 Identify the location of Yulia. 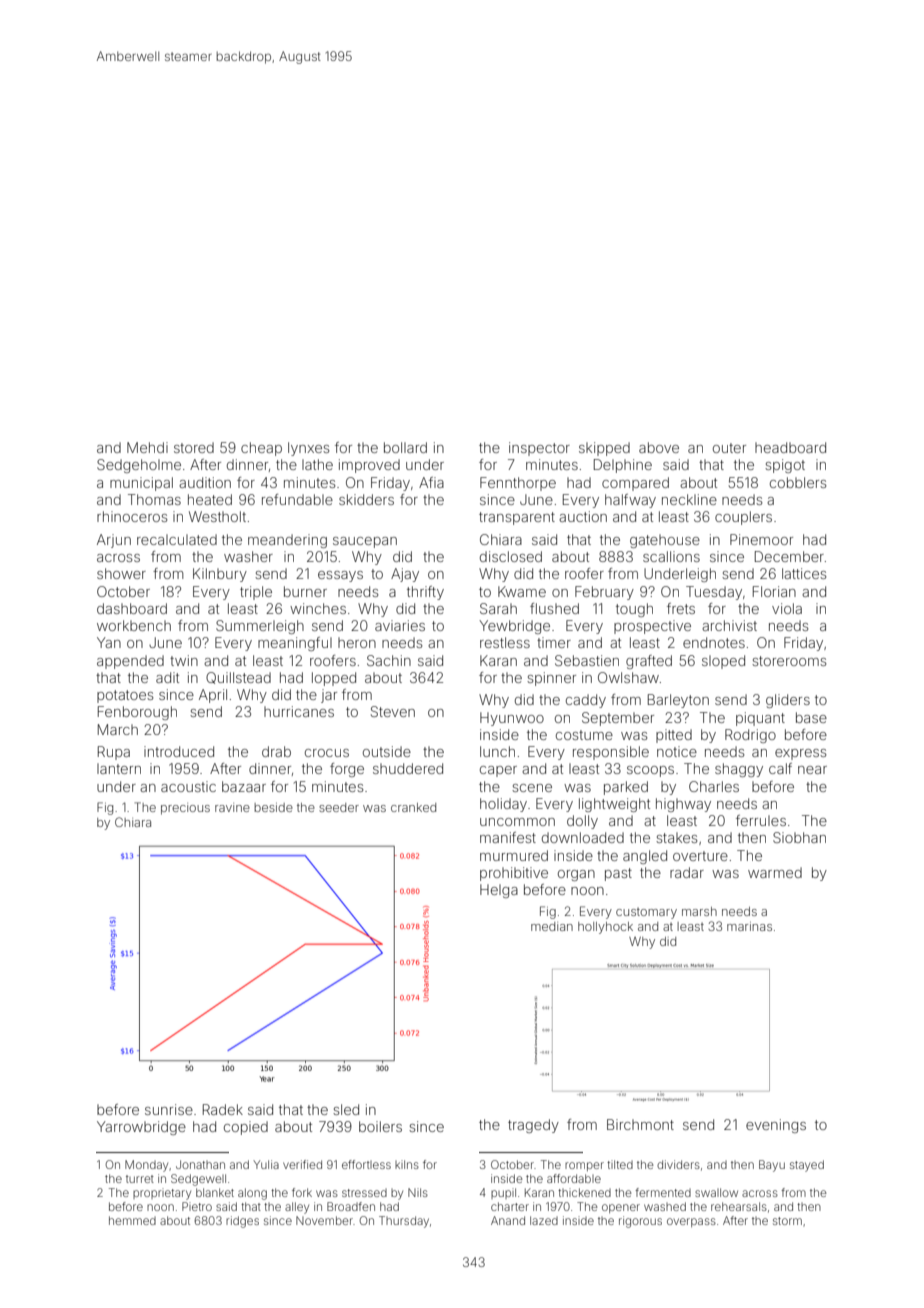
(266, 1164).
